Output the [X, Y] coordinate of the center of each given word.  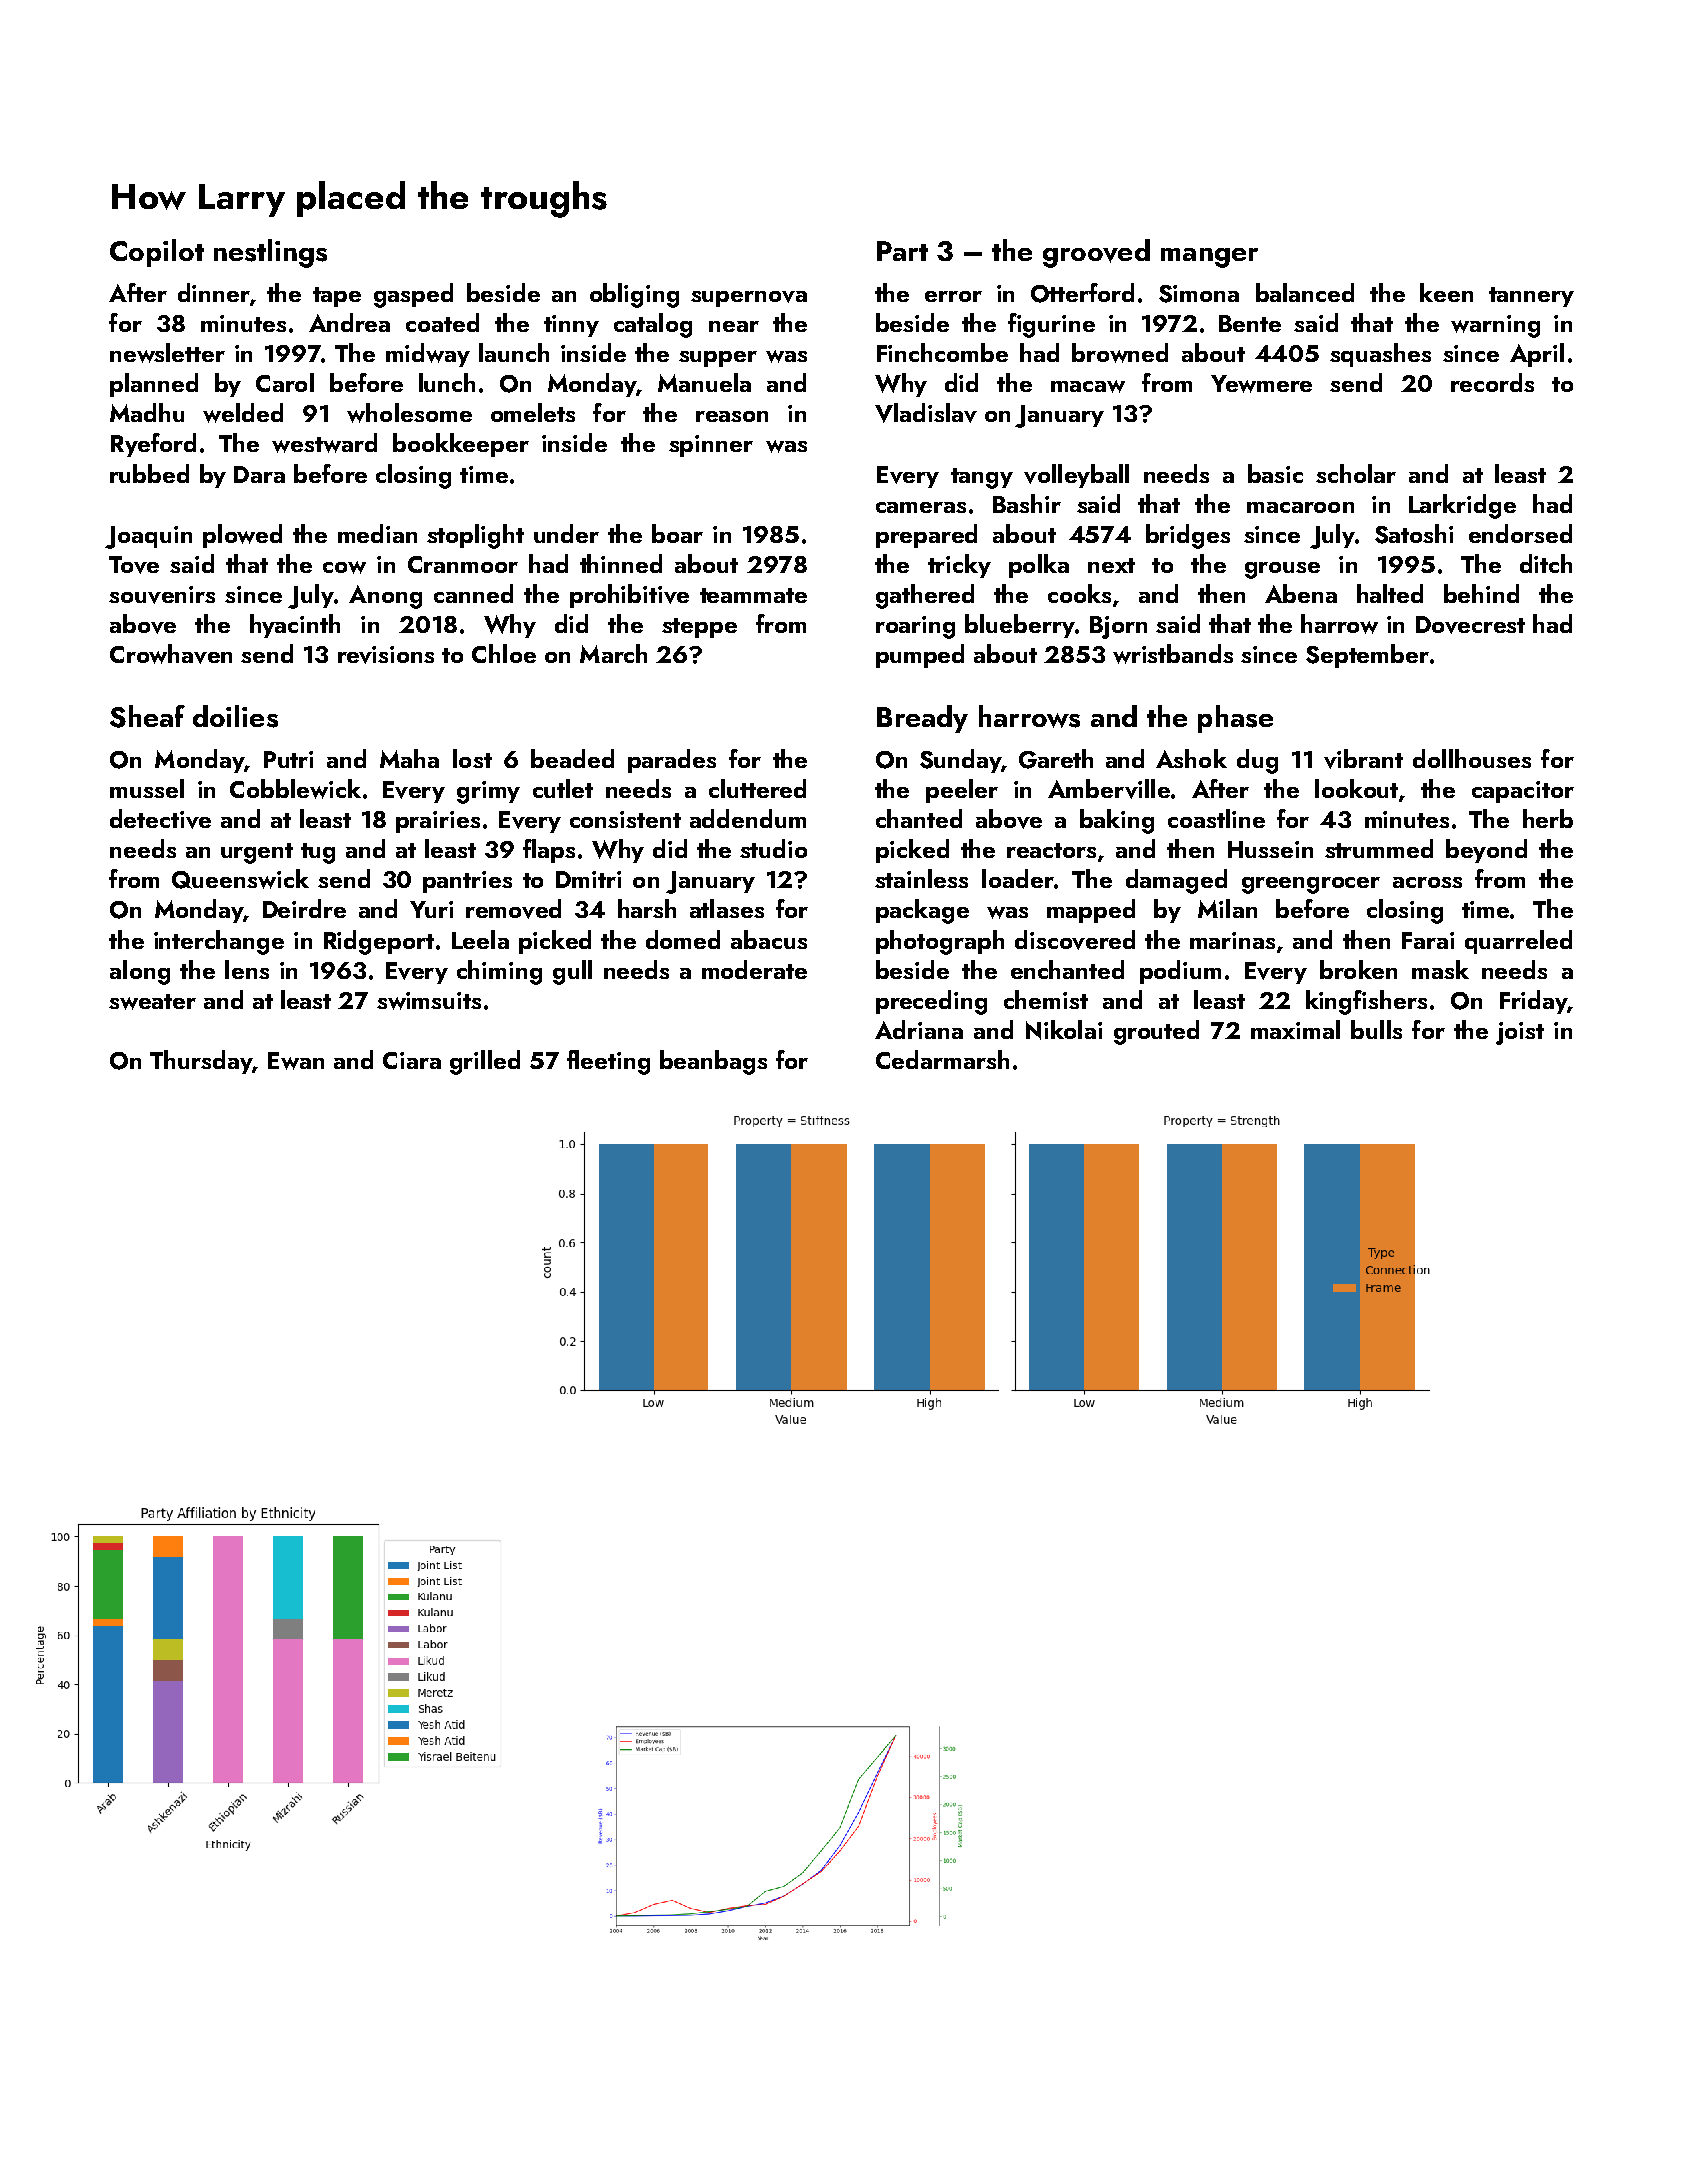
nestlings [270, 253]
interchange [219, 942]
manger [1209, 258]
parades [672, 761]
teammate [753, 595]
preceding [931, 1002]
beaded [572, 758]
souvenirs [162, 595]
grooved [1096, 253]
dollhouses [1472, 758]
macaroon [1300, 507]
